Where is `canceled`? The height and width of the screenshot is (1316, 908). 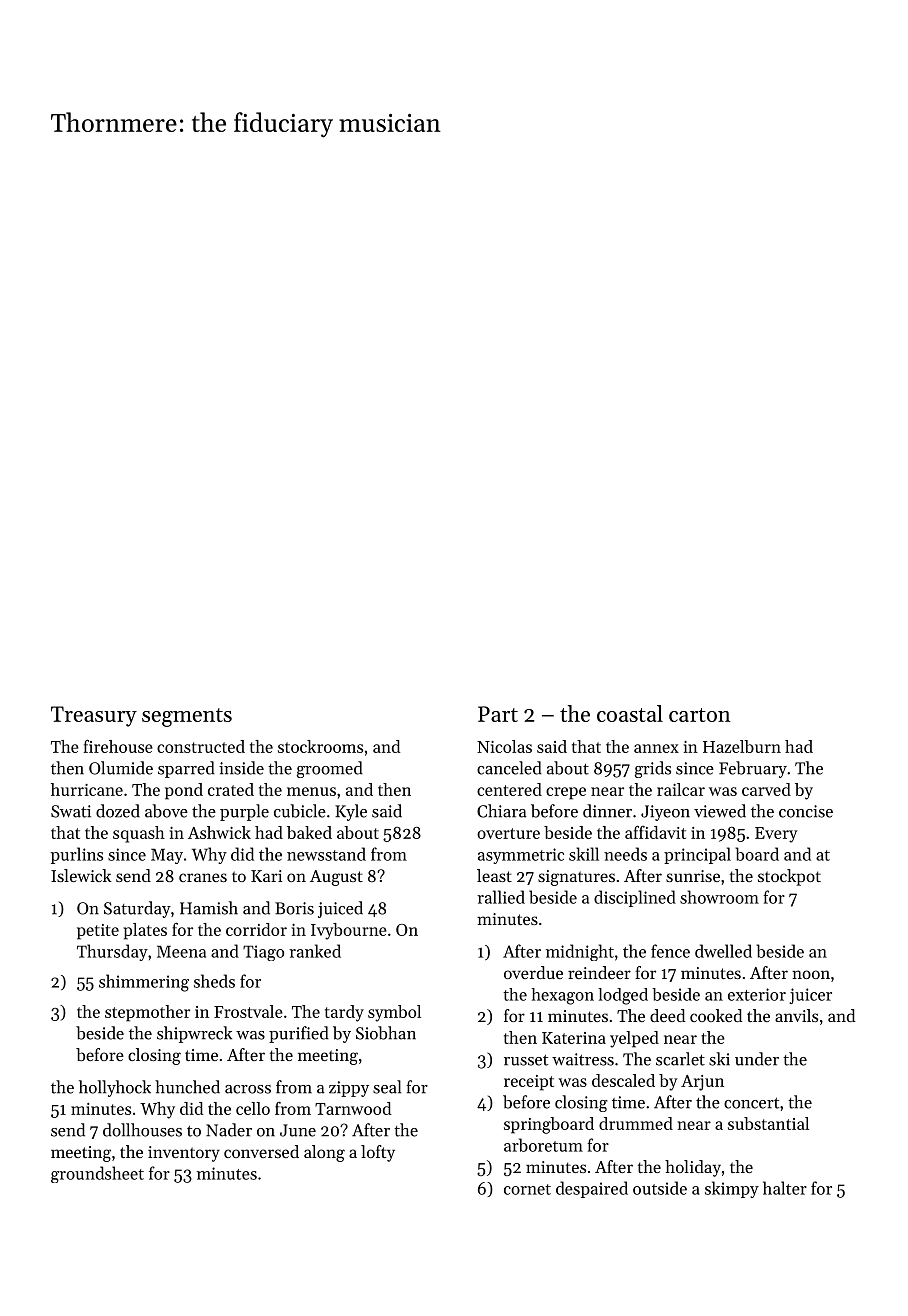 canceled is located at coordinates (509, 768).
